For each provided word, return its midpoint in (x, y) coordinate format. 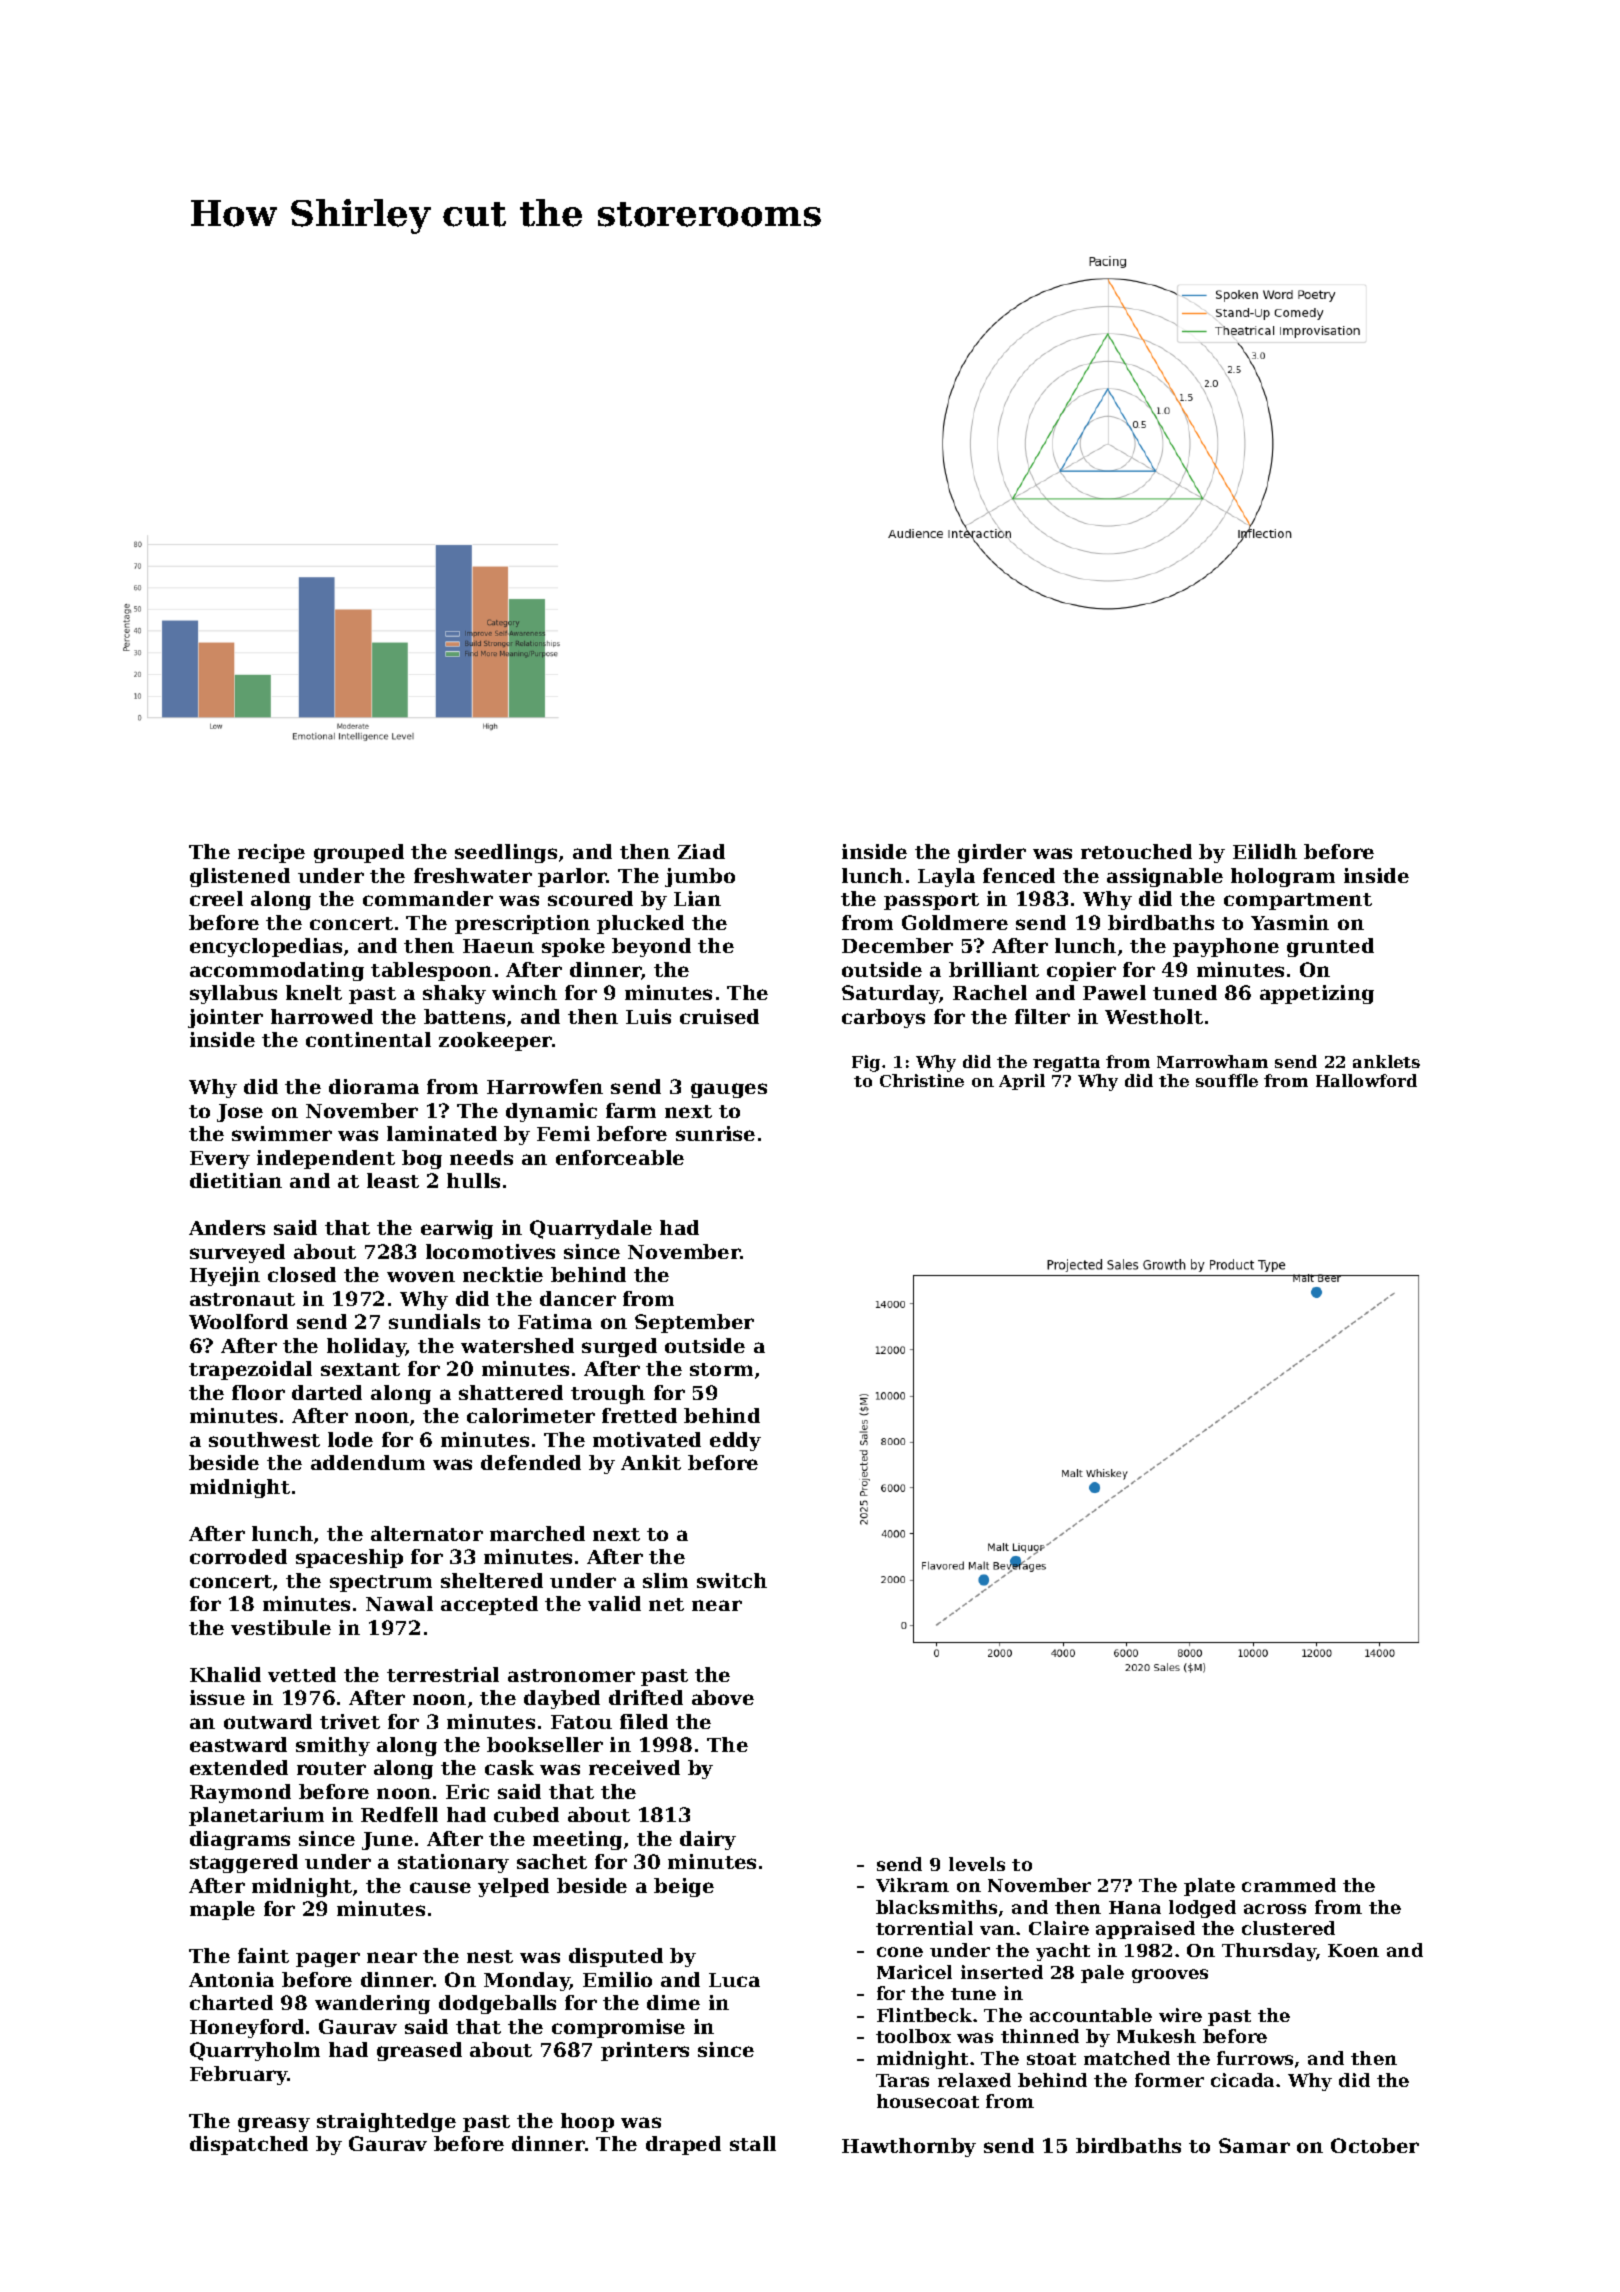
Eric (467, 1791)
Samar (1254, 2145)
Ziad (701, 851)
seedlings (506, 853)
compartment (1298, 901)
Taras (902, 2080)
